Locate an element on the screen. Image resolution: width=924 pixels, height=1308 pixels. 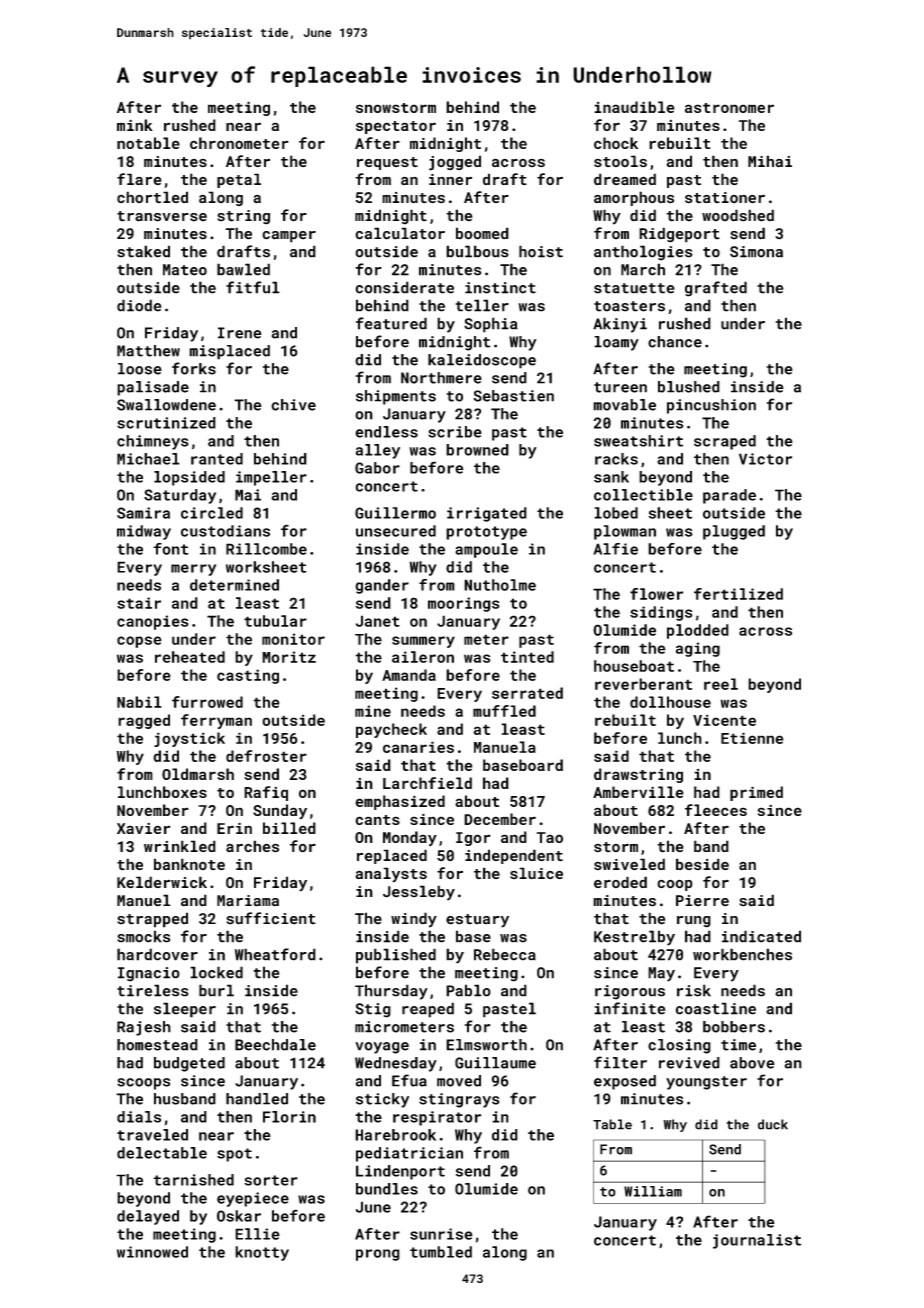
Northmere is located at coordinates (441, 378).
